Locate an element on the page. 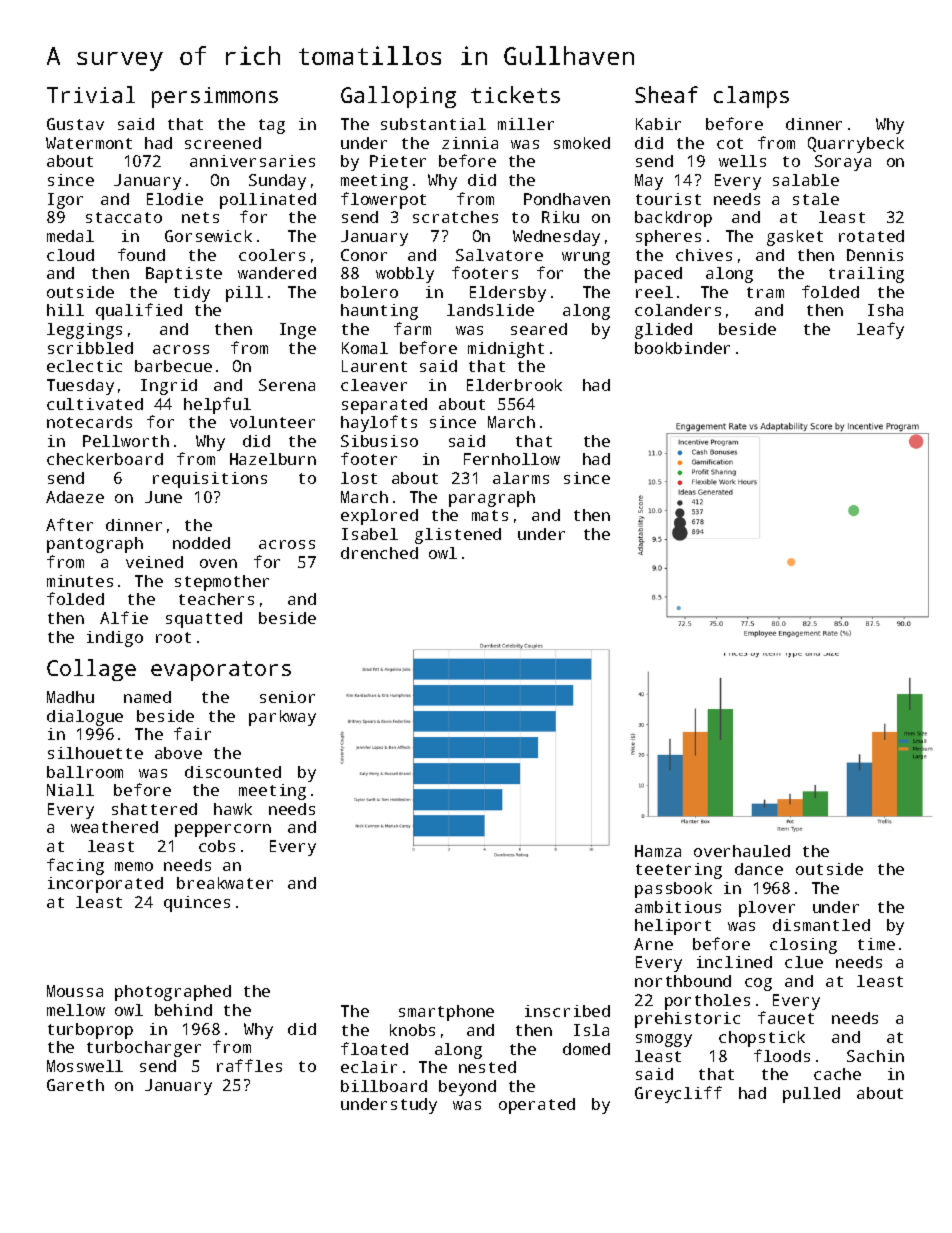 Image resolution: width=952 pixels, height=1233 pixels. glistened is located at coordinates (458, 536).
